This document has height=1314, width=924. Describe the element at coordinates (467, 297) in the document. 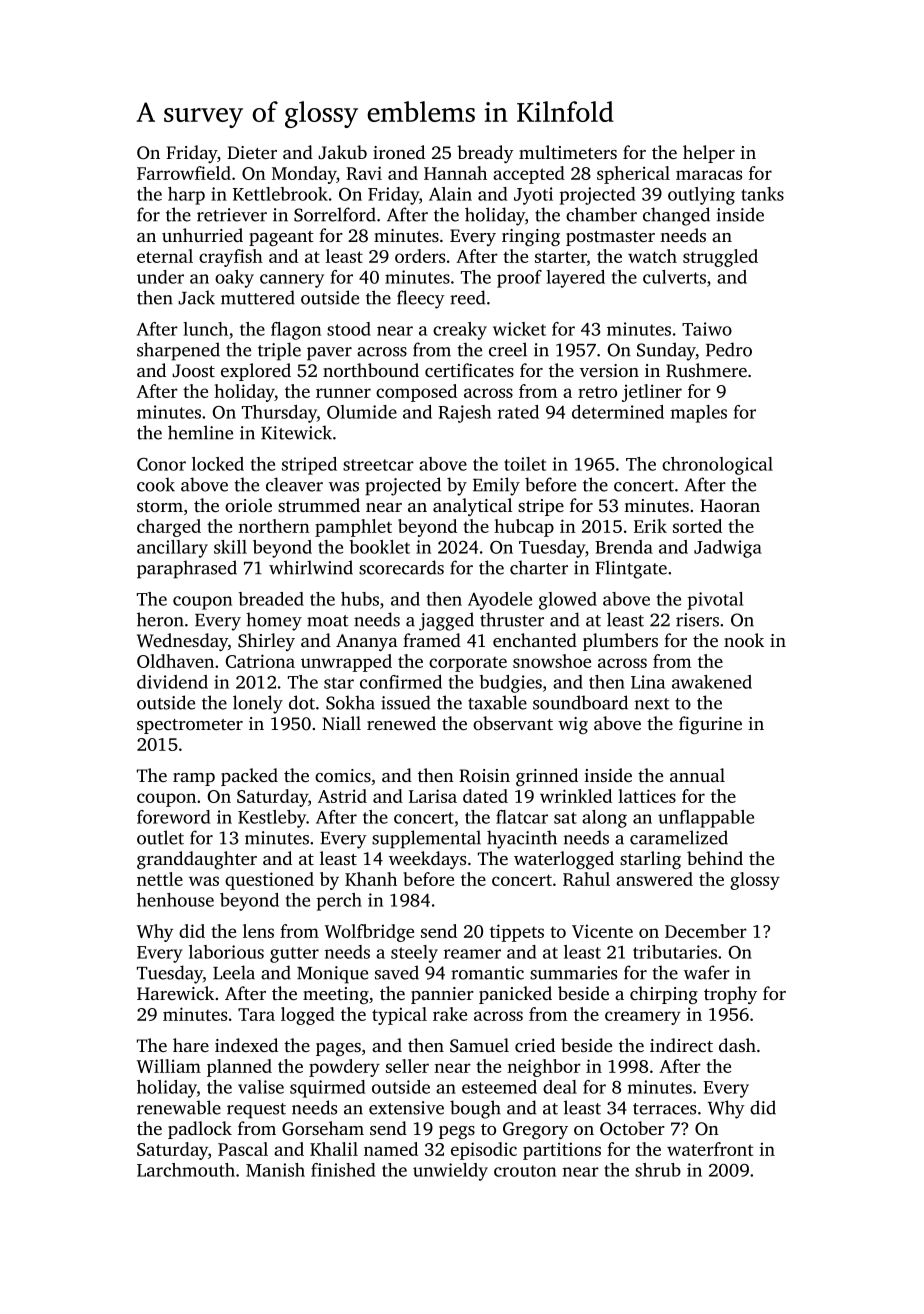

I see `reed` at that location.
